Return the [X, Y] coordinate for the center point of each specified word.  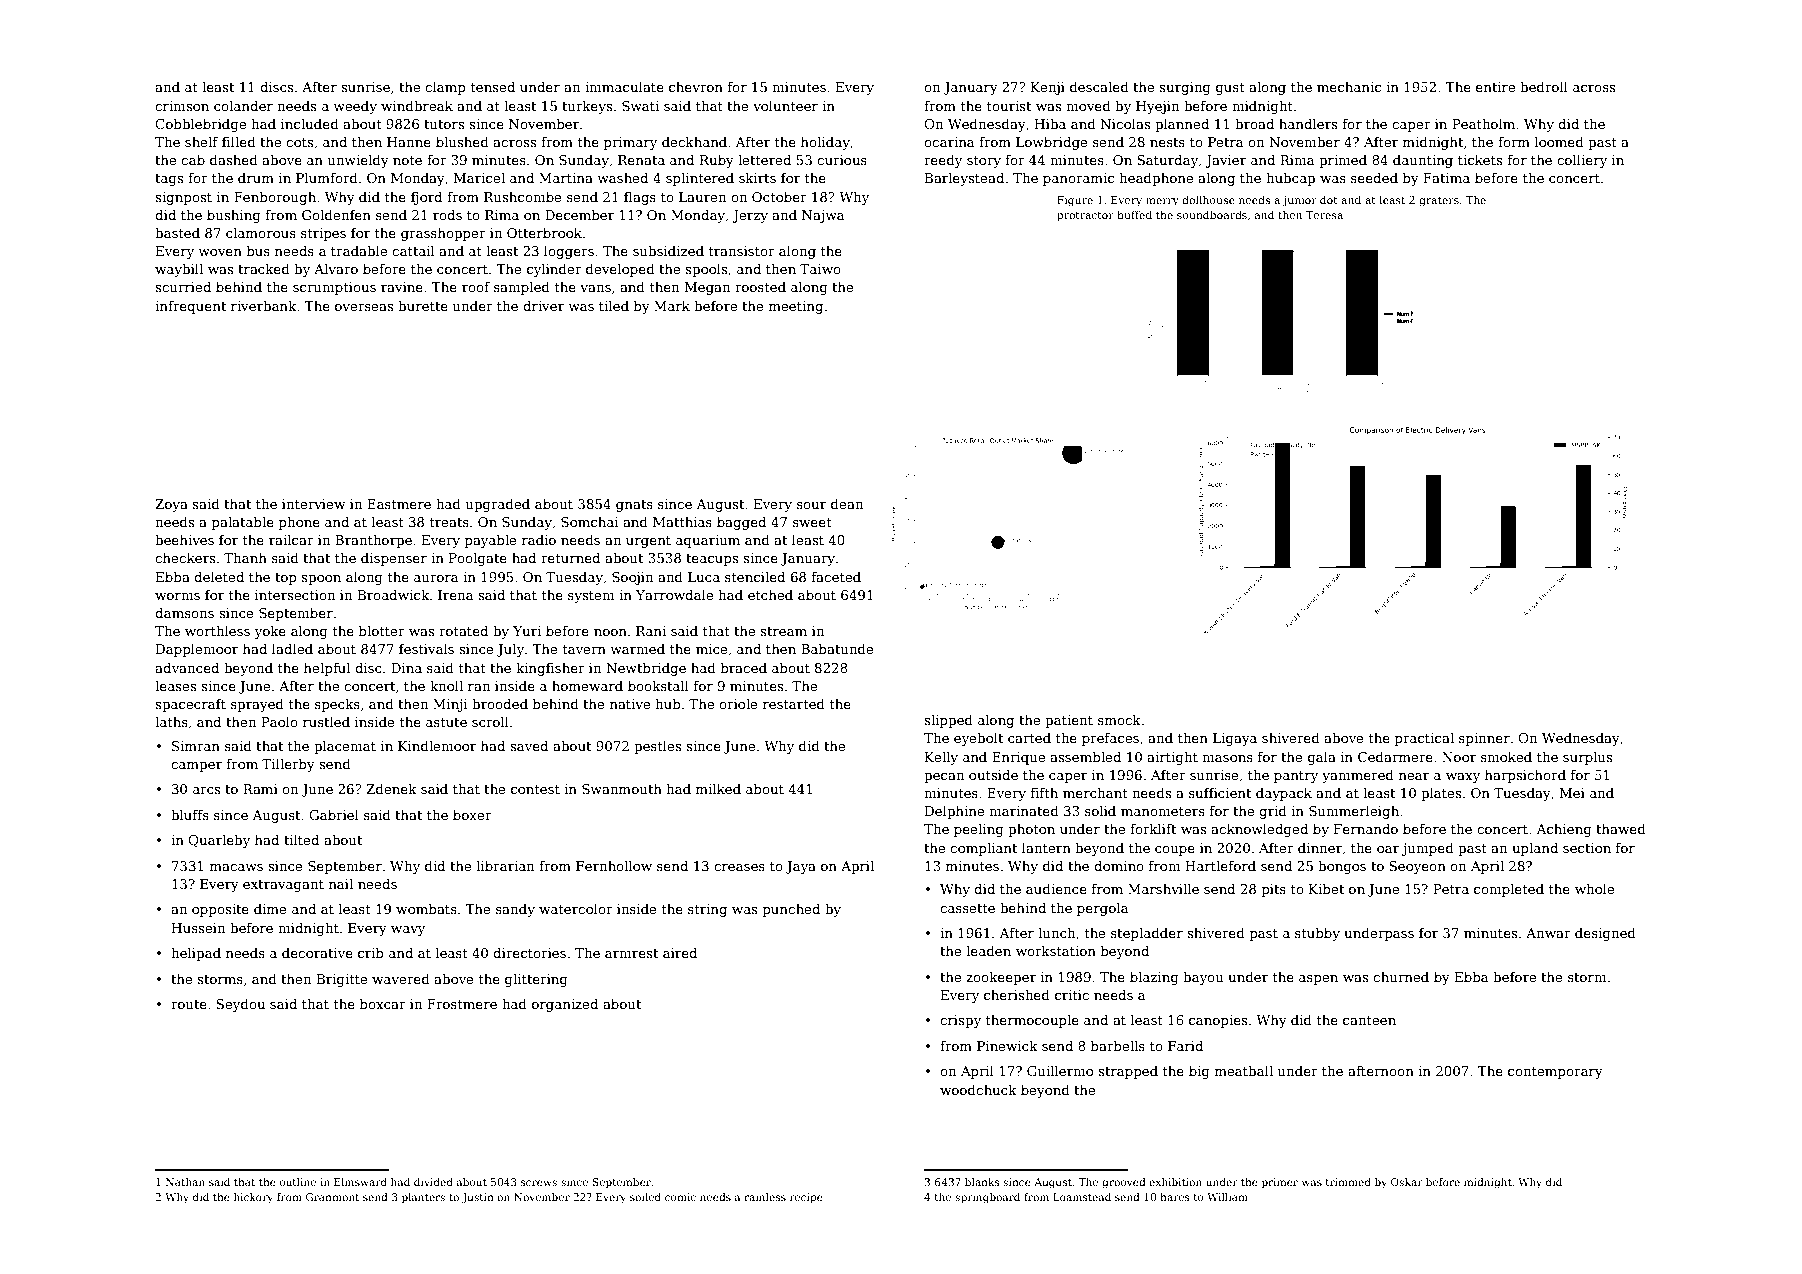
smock [1119, 719]
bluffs [190, 814]
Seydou [240, 1005]
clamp [445, 88]
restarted [794, 703]
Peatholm [1483, 123]
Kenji [1048, 88]
